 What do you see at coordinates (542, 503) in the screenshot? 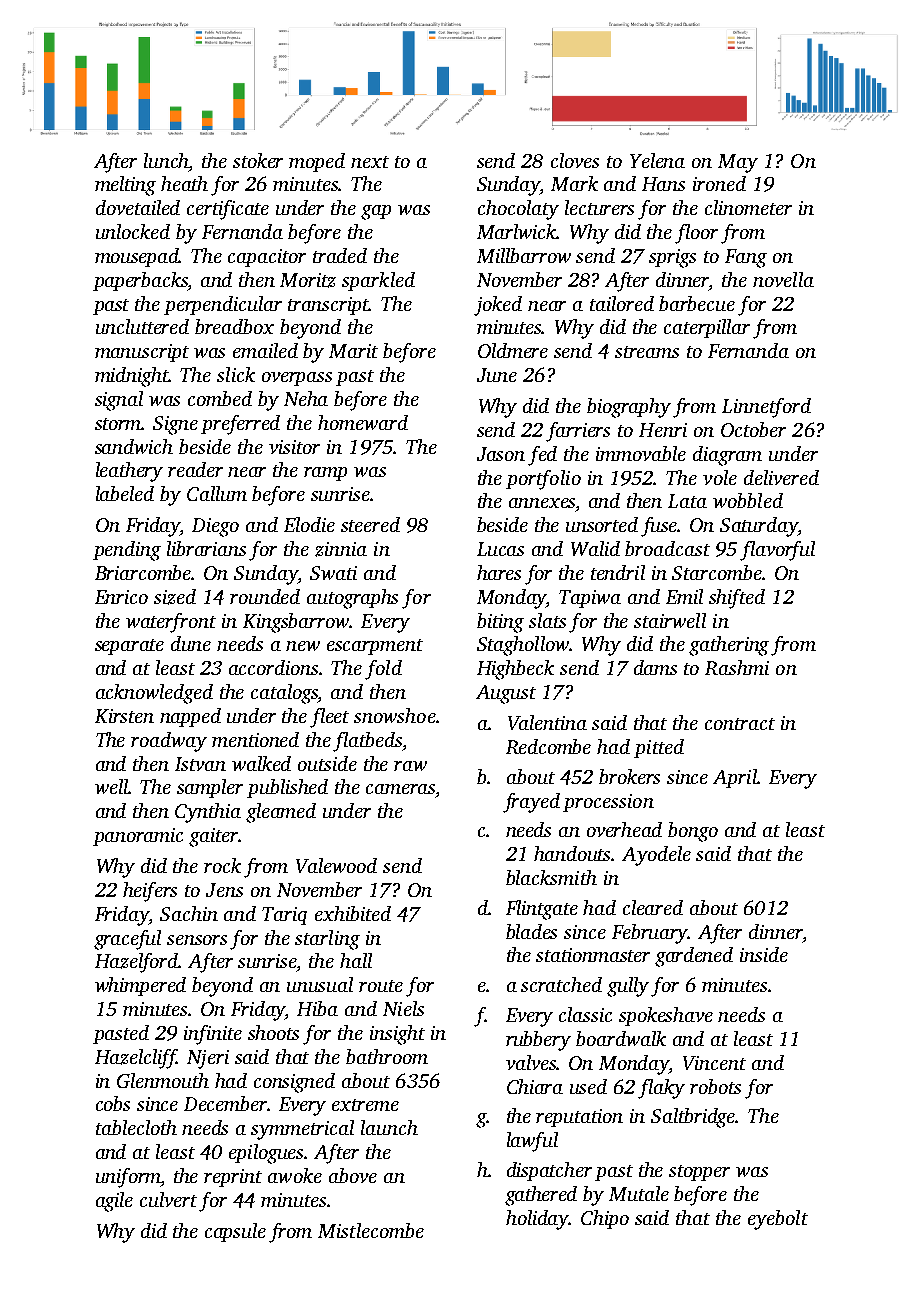
I see `annexes` at bounding box center [542, 503].
